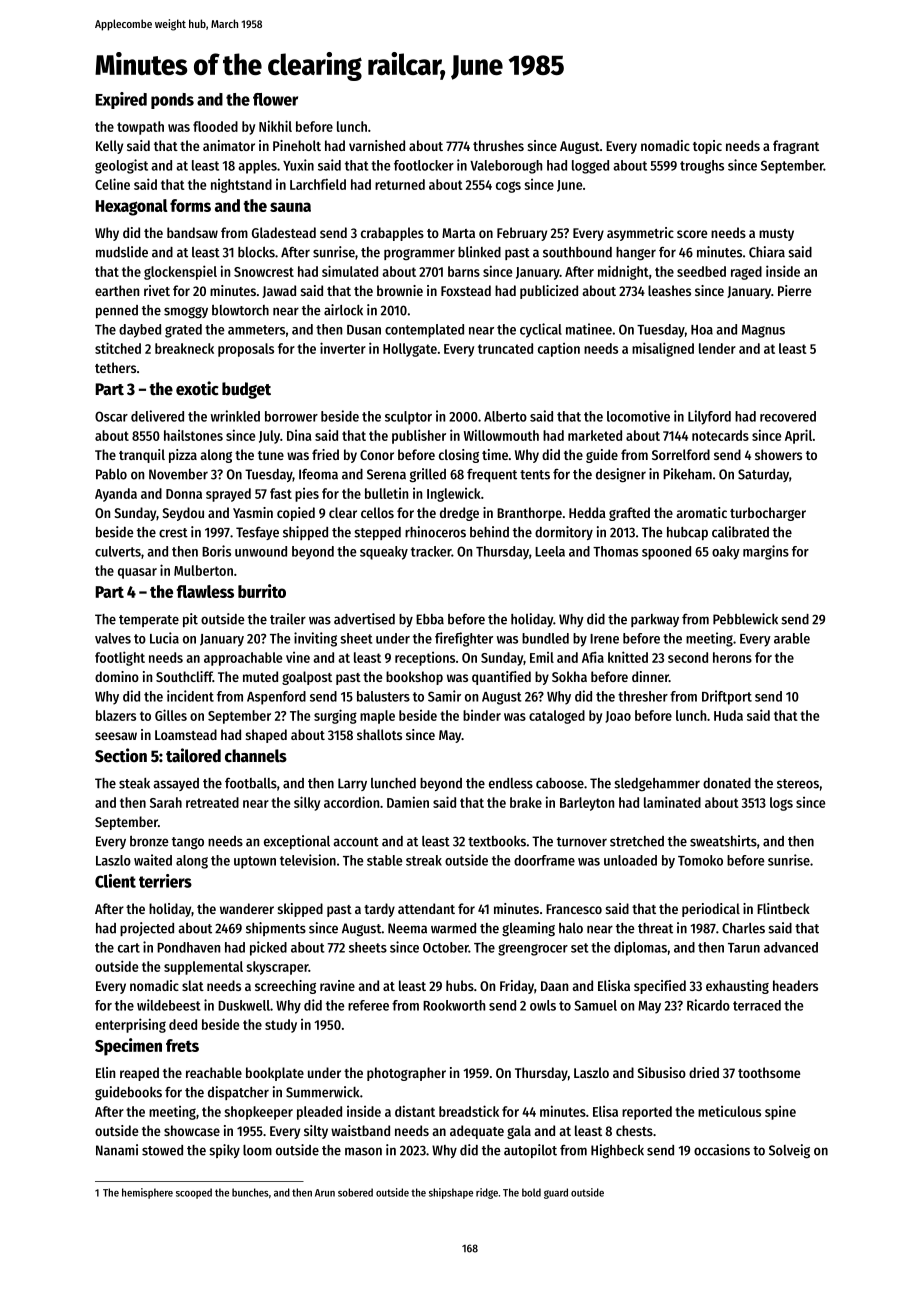 The image size is (924, 1308). What do you see at coordinates (466, 290) in the screenshot?
I see `Foxstead` at bounding box center [466, 290].
